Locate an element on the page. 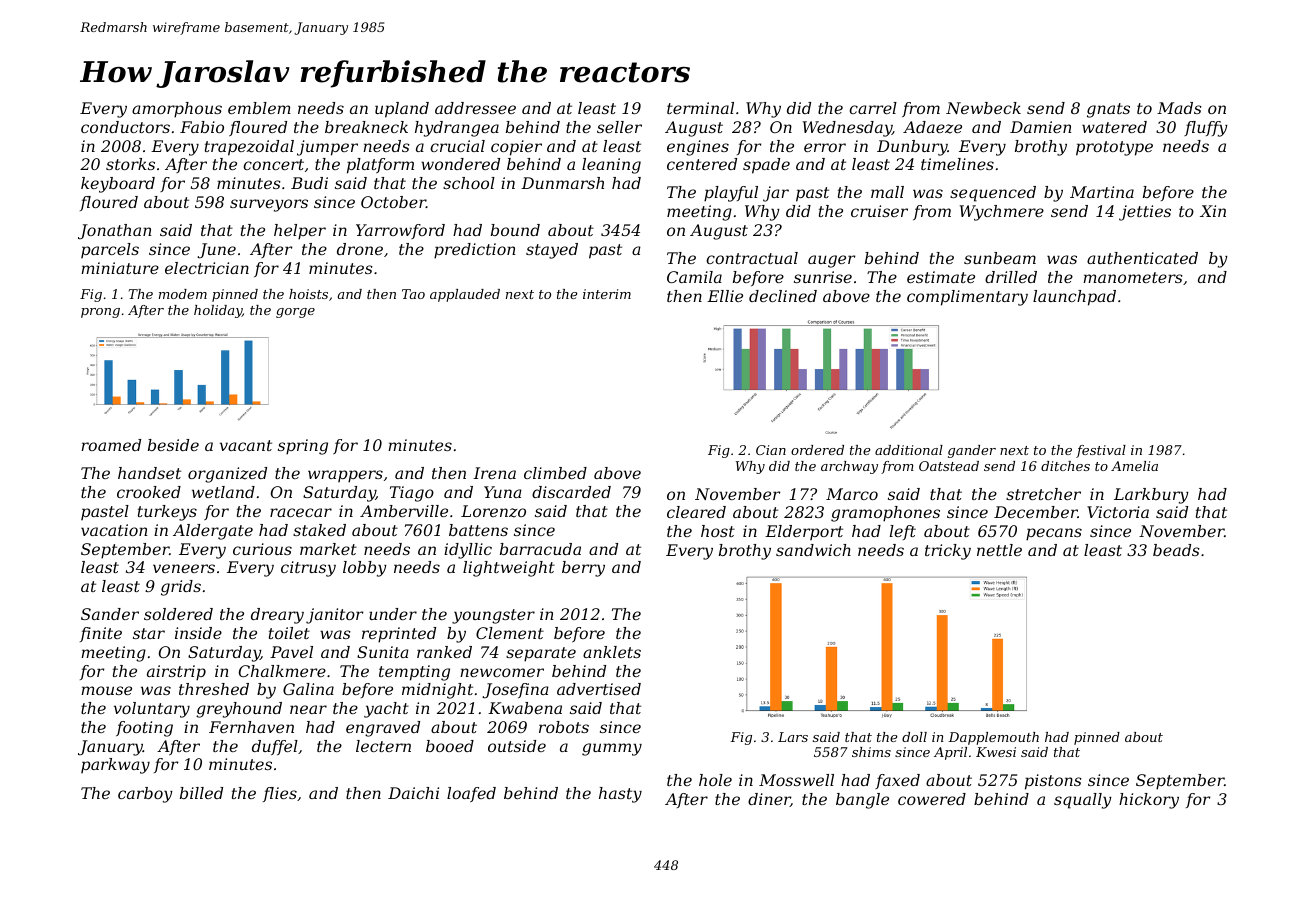  Budi is located at coordinates (309, 183).
